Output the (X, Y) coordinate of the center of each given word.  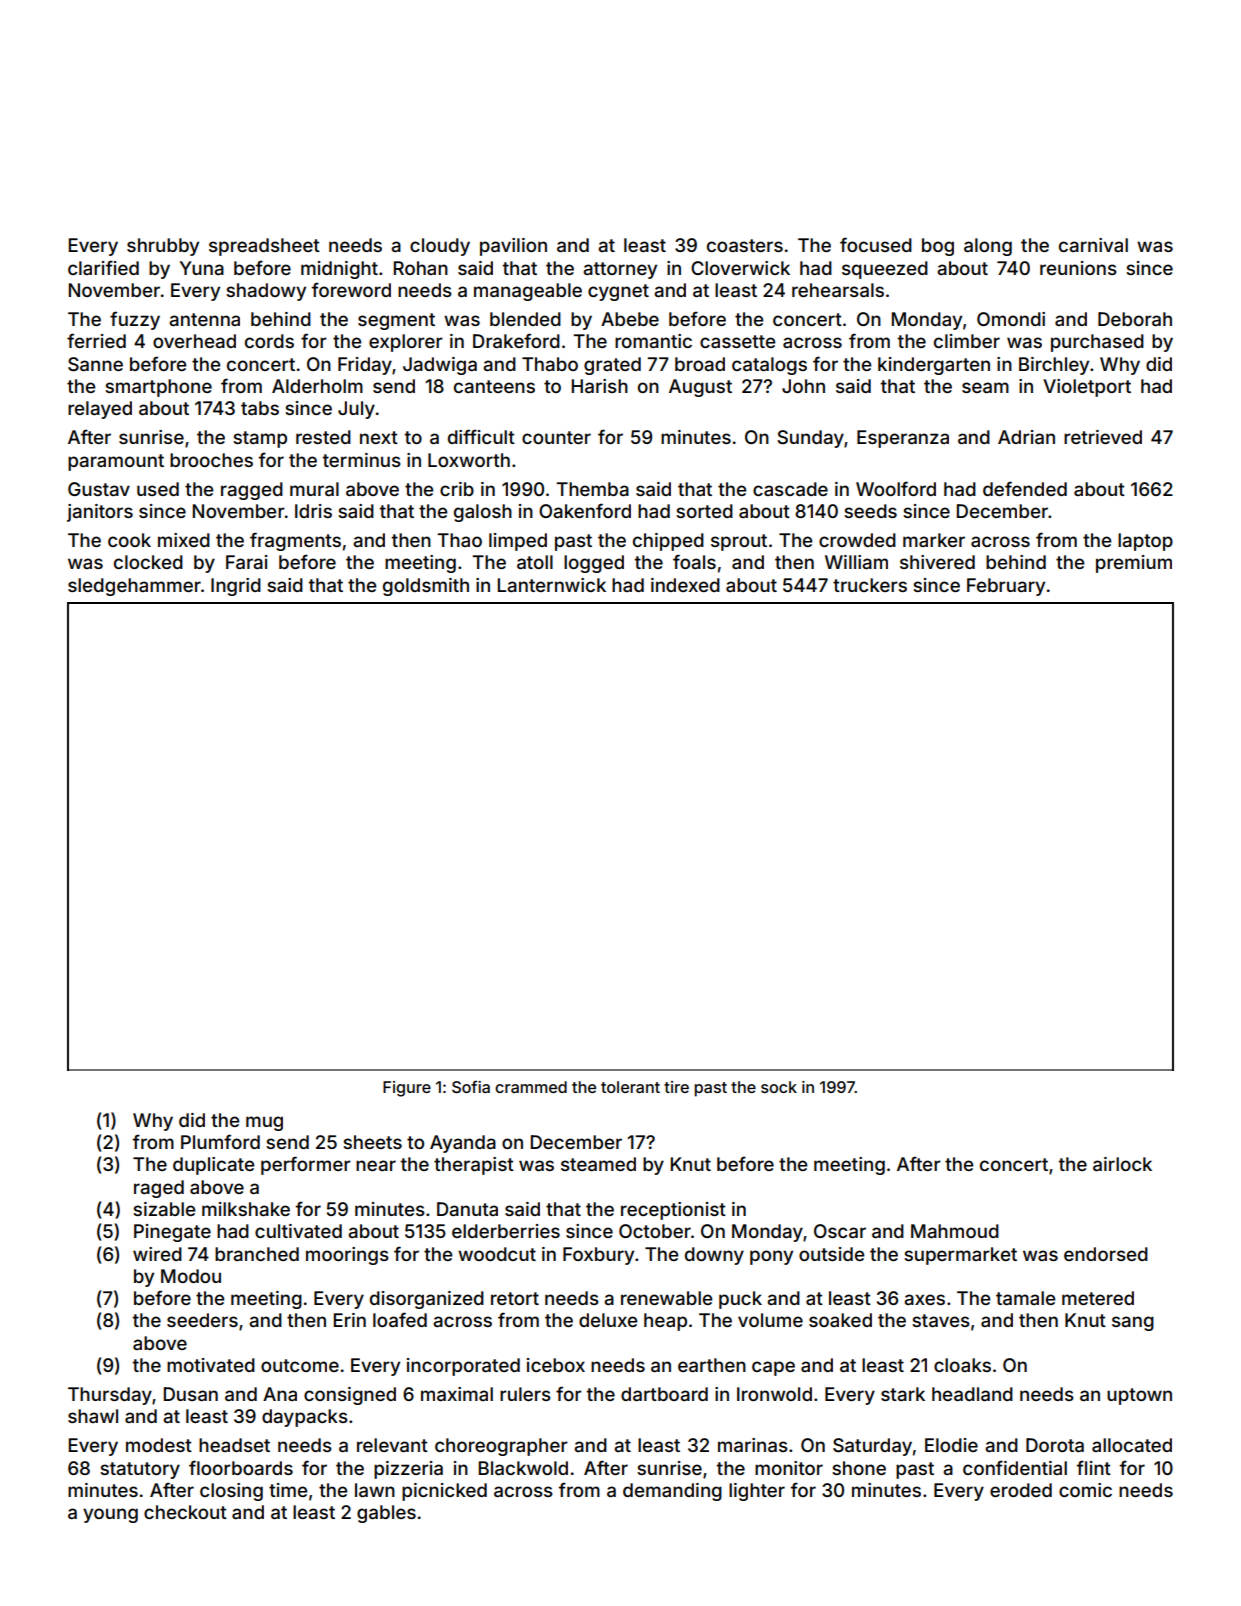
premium (1134, 564)
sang (1133, 1323)
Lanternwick (552, 585)
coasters (745, 245)
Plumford (220, 1141)
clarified (103, 267)
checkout (185, 1512)
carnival (1093, 245)
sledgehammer (134, 587)
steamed (598, 1164)
